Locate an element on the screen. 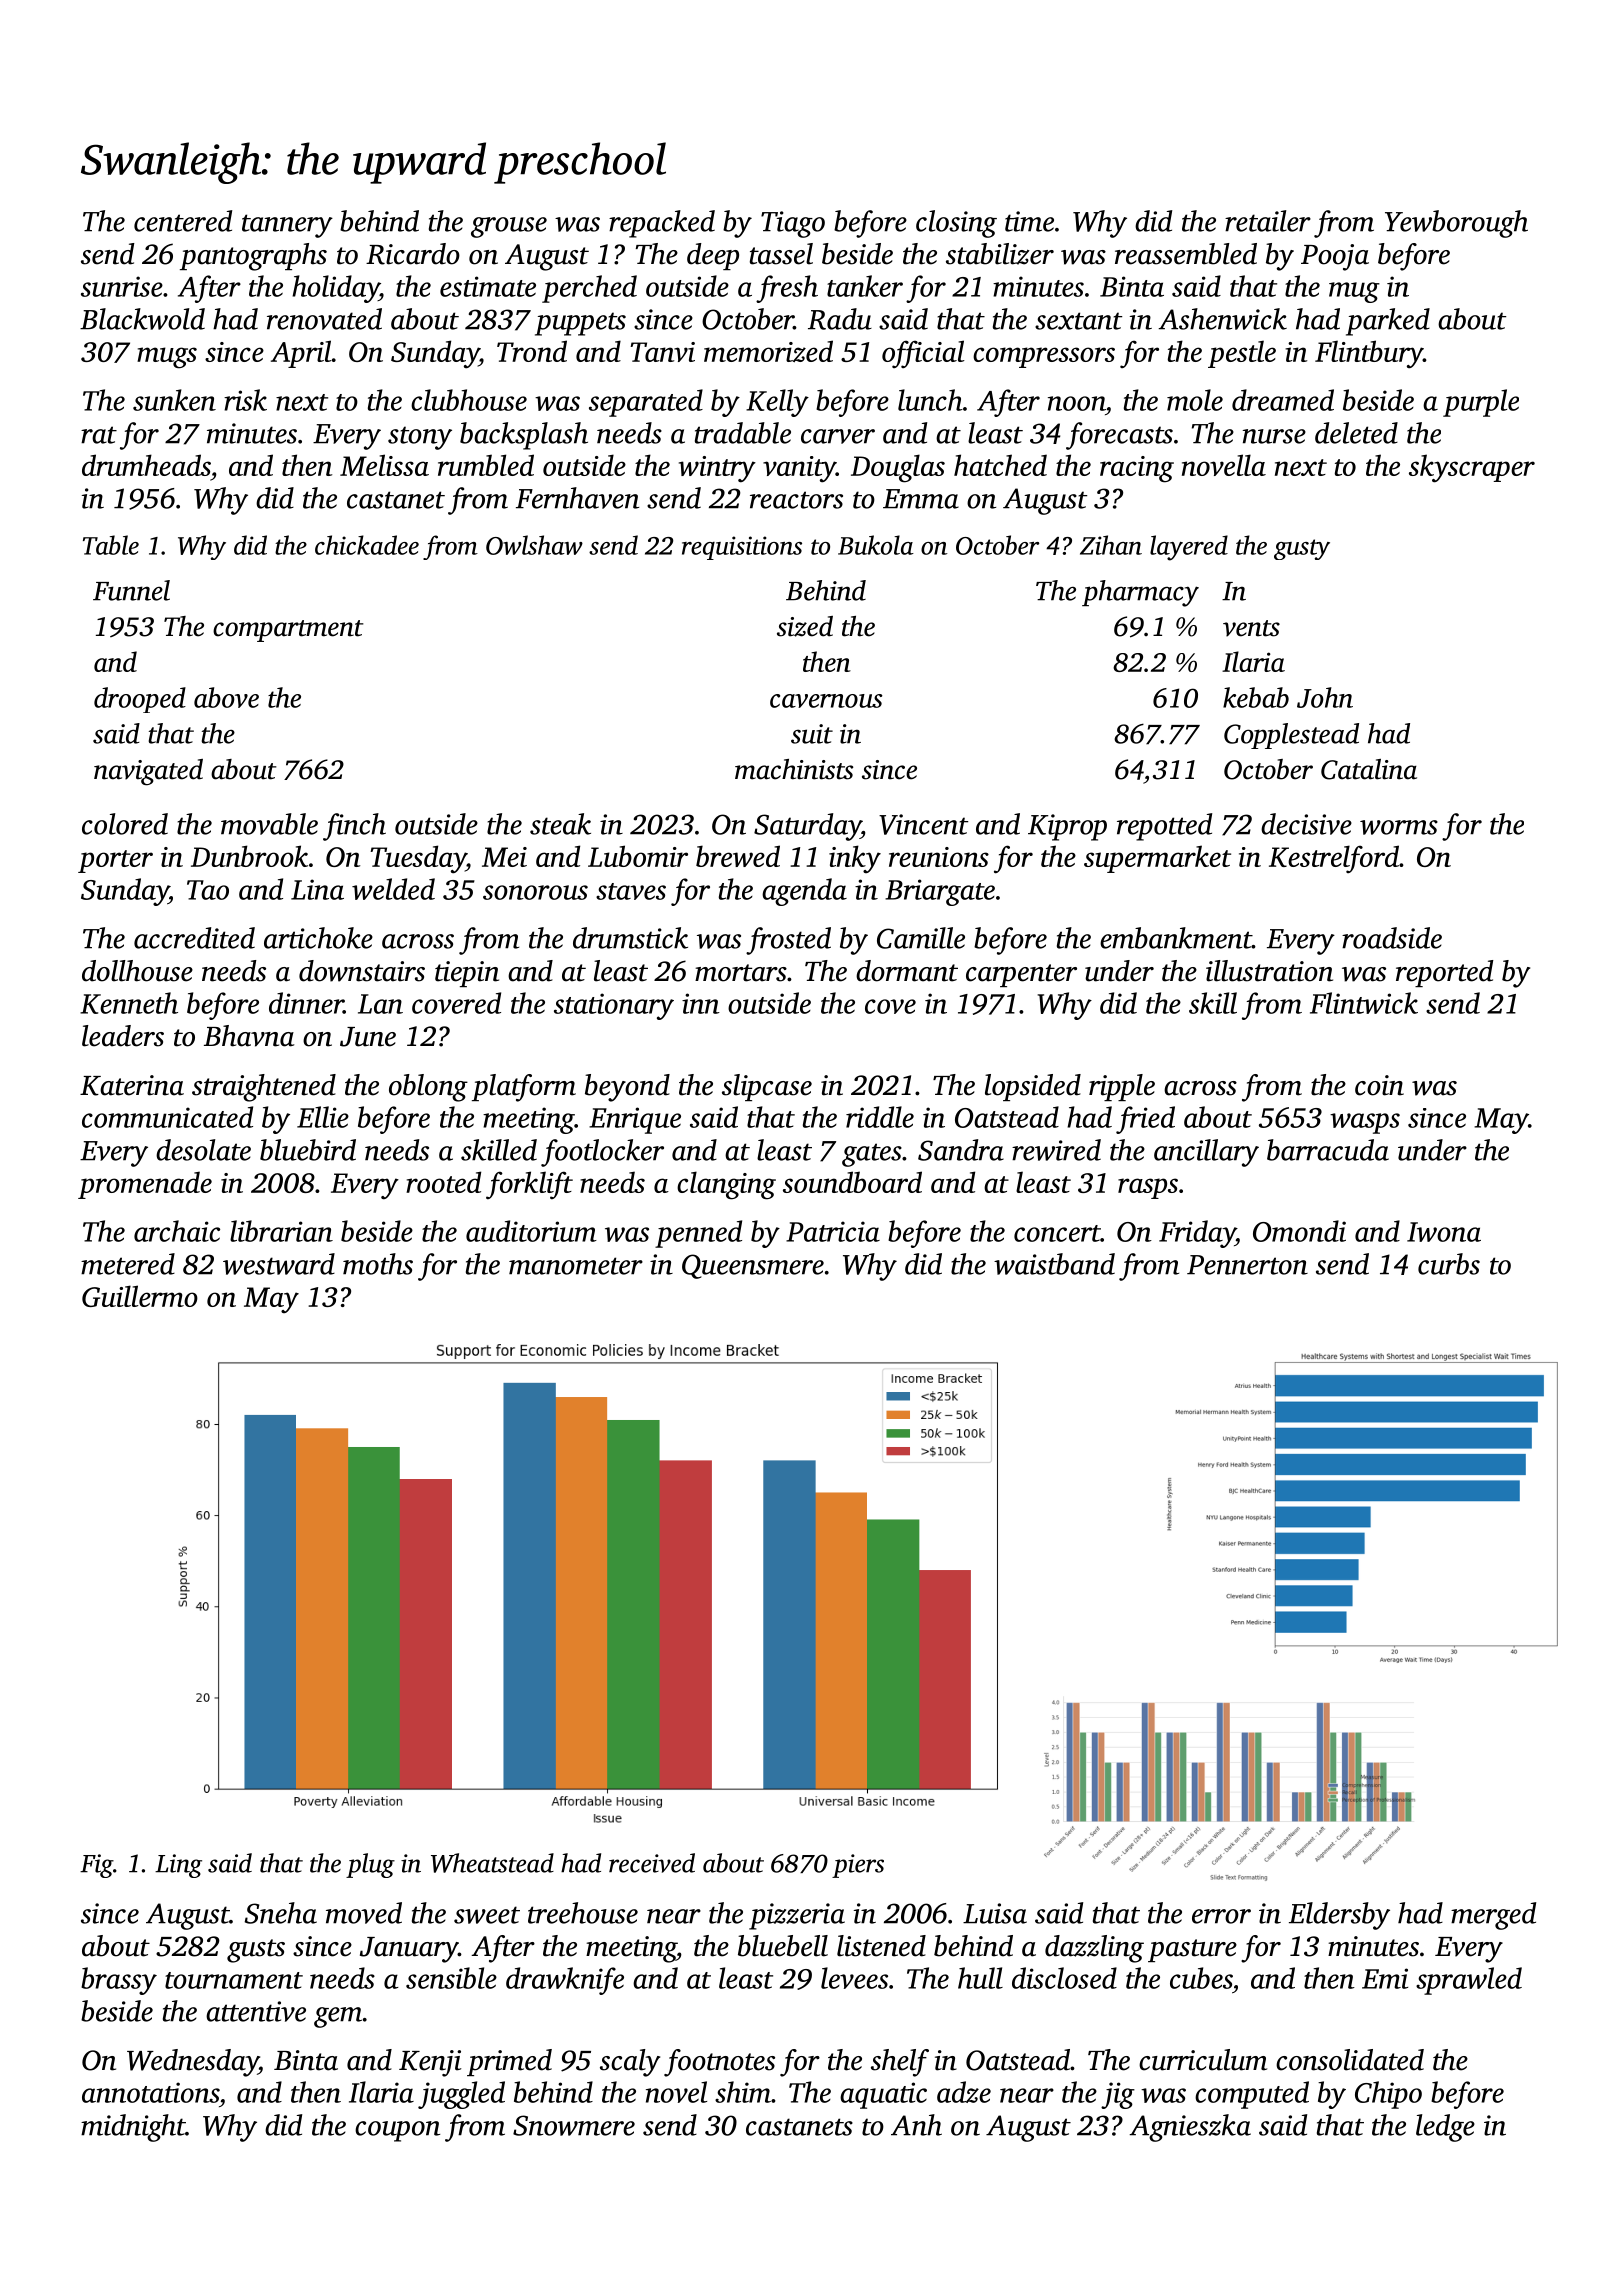  brassy is located at coordinates (119, 1981).
